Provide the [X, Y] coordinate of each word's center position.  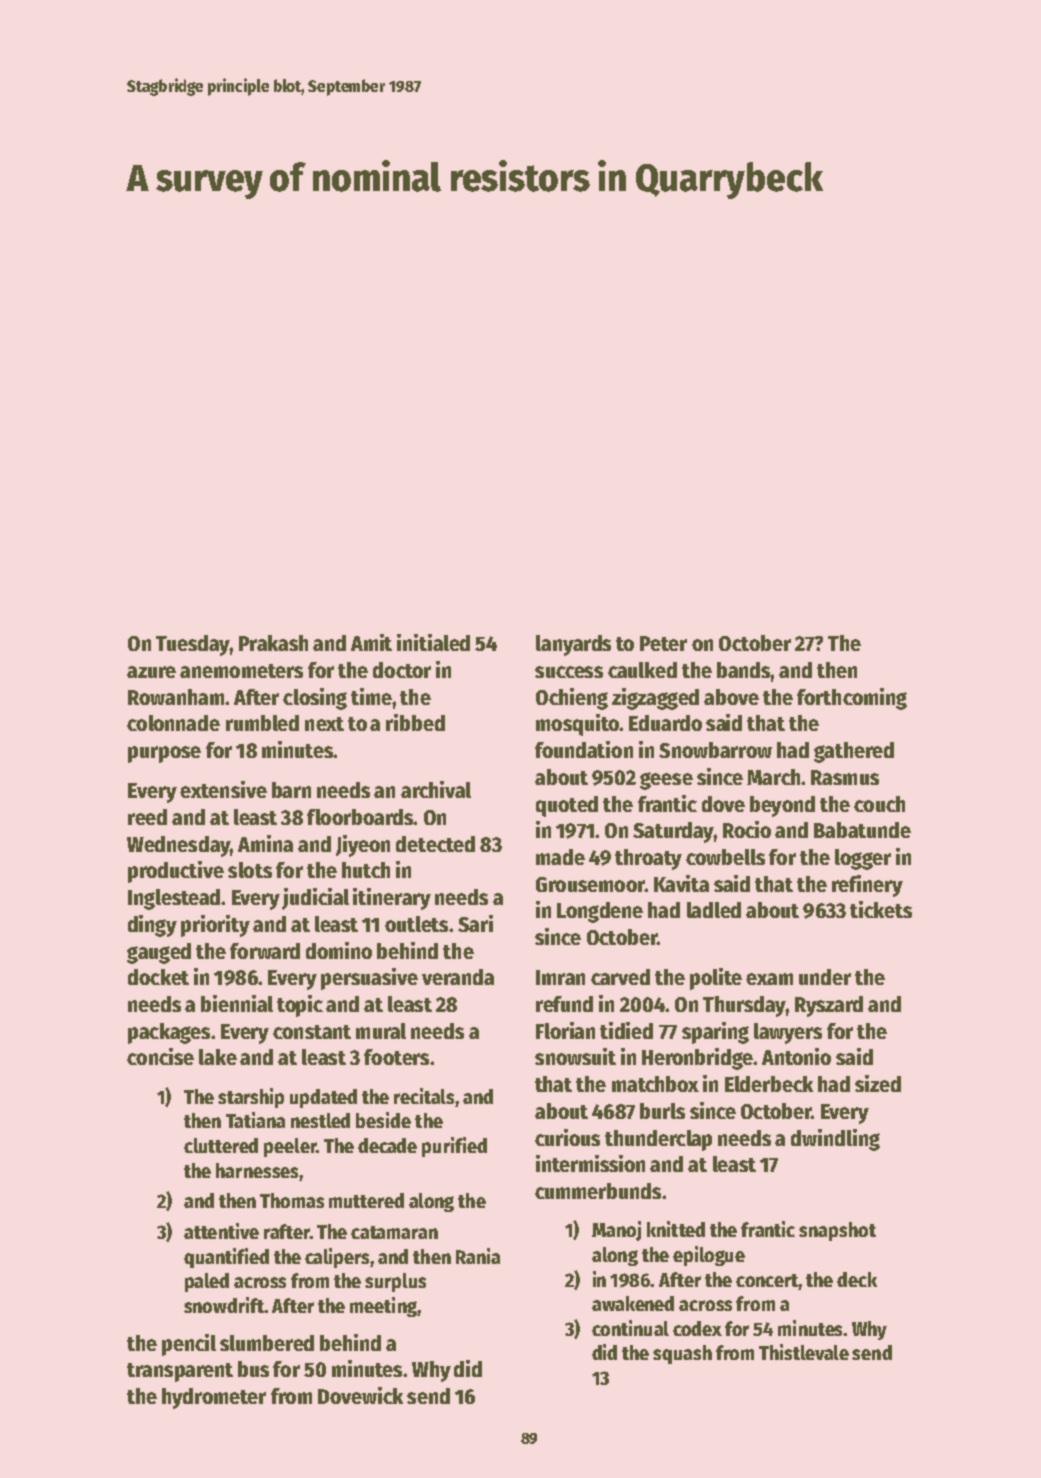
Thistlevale [804, 1352]
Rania [478, 1256]
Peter [663, 643]
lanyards [573, 645]
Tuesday [193, 645]
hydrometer [214, 1398]
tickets [881, 909]
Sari [475, 923]
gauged [159, 953]
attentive [221, 1231]
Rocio [747, 829]
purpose [164, 754]
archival [436, 789]
